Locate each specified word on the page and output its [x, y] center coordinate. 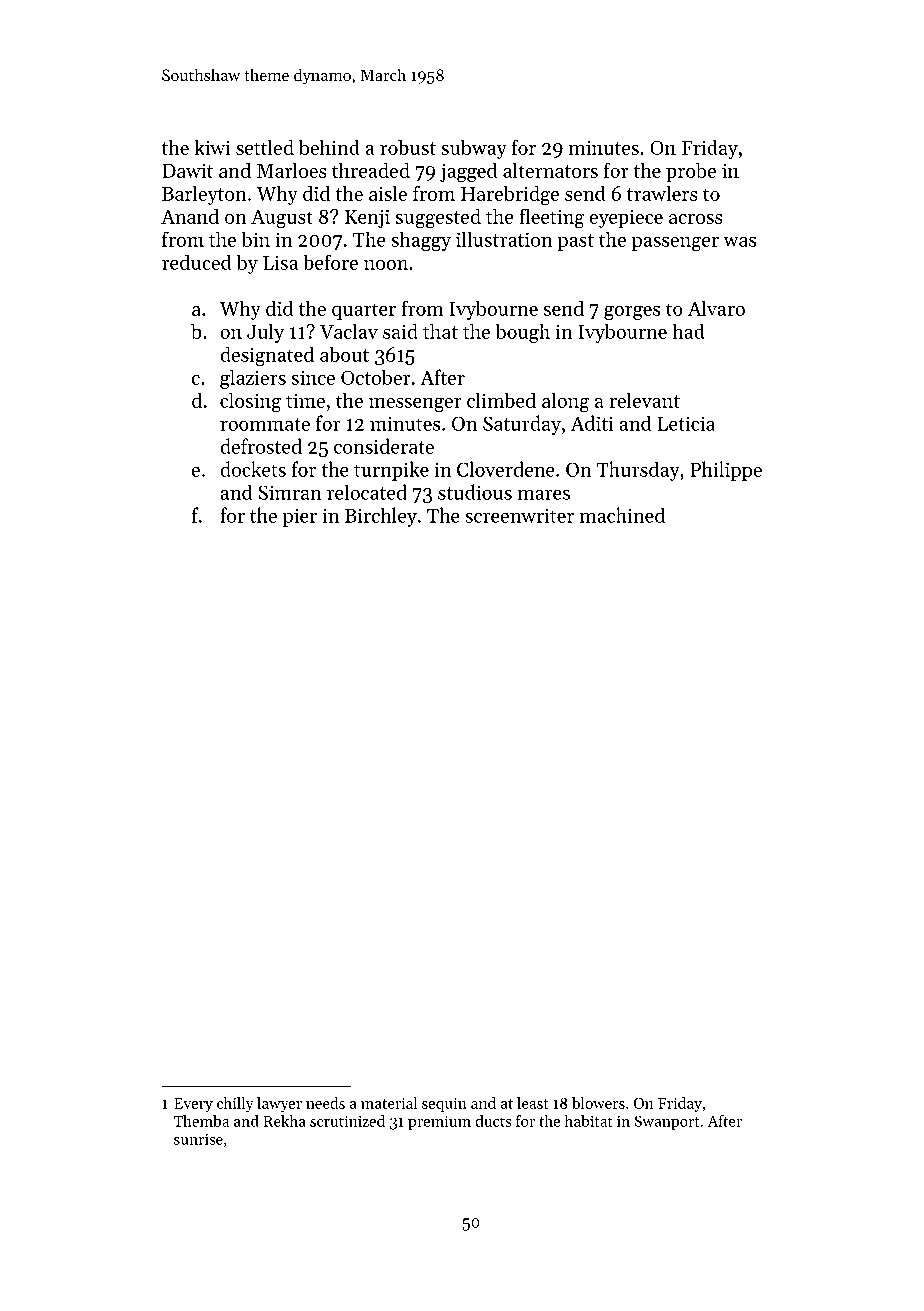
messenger [415, 405]
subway [474, 149]
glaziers [253, 379]
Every [193, 1105]
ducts [493, 1121]
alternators [550, 170]
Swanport [667, 1122]
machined [622, 515]
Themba [201, 1121]
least [532, 1103]
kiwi [212, 147]
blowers [598, 1103]
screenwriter [519, 515]
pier [299, 517]
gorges [632, 313]
